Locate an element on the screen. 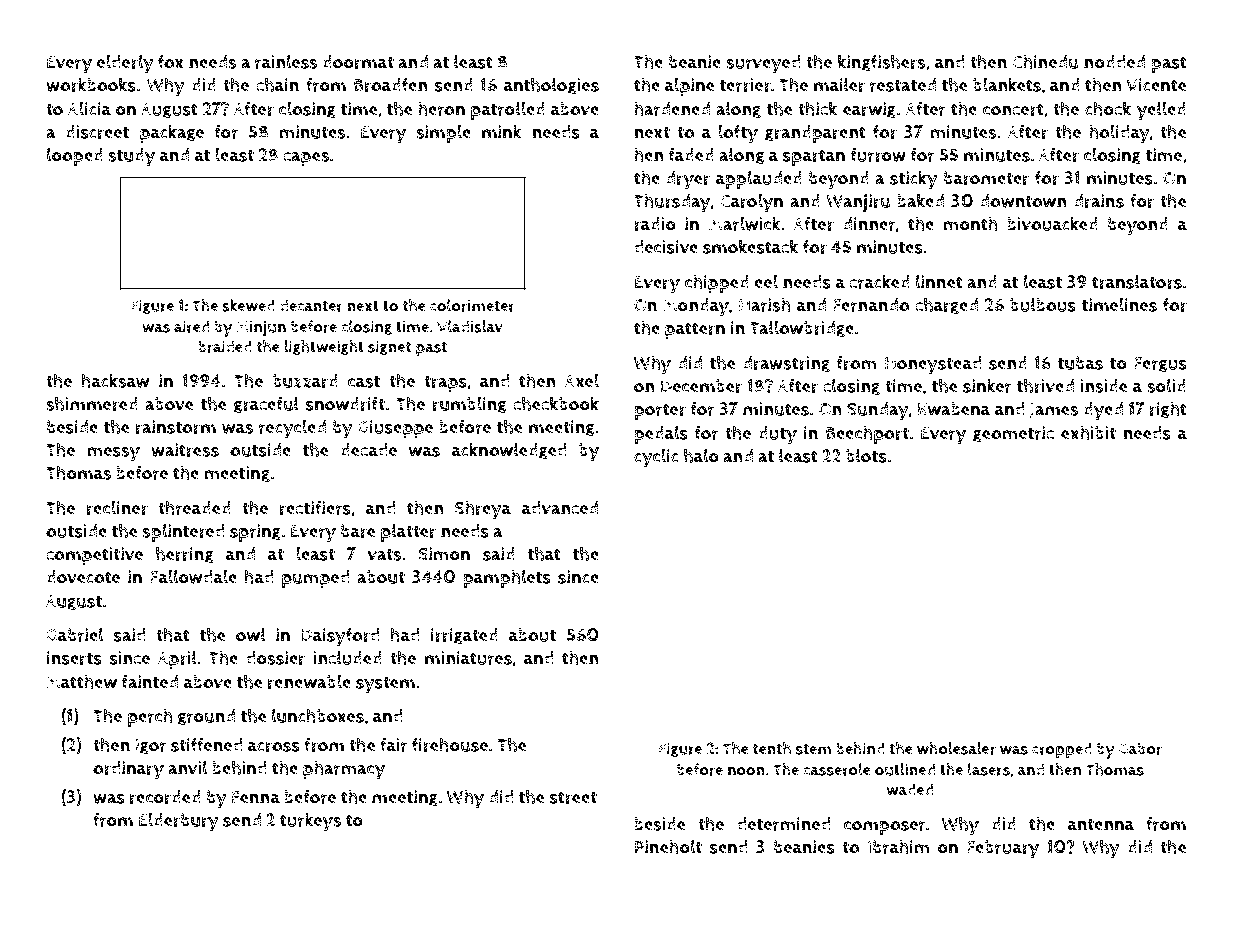 This screenshot has width=1233, height=952. turkeys is located at coordinates (311, 822).
